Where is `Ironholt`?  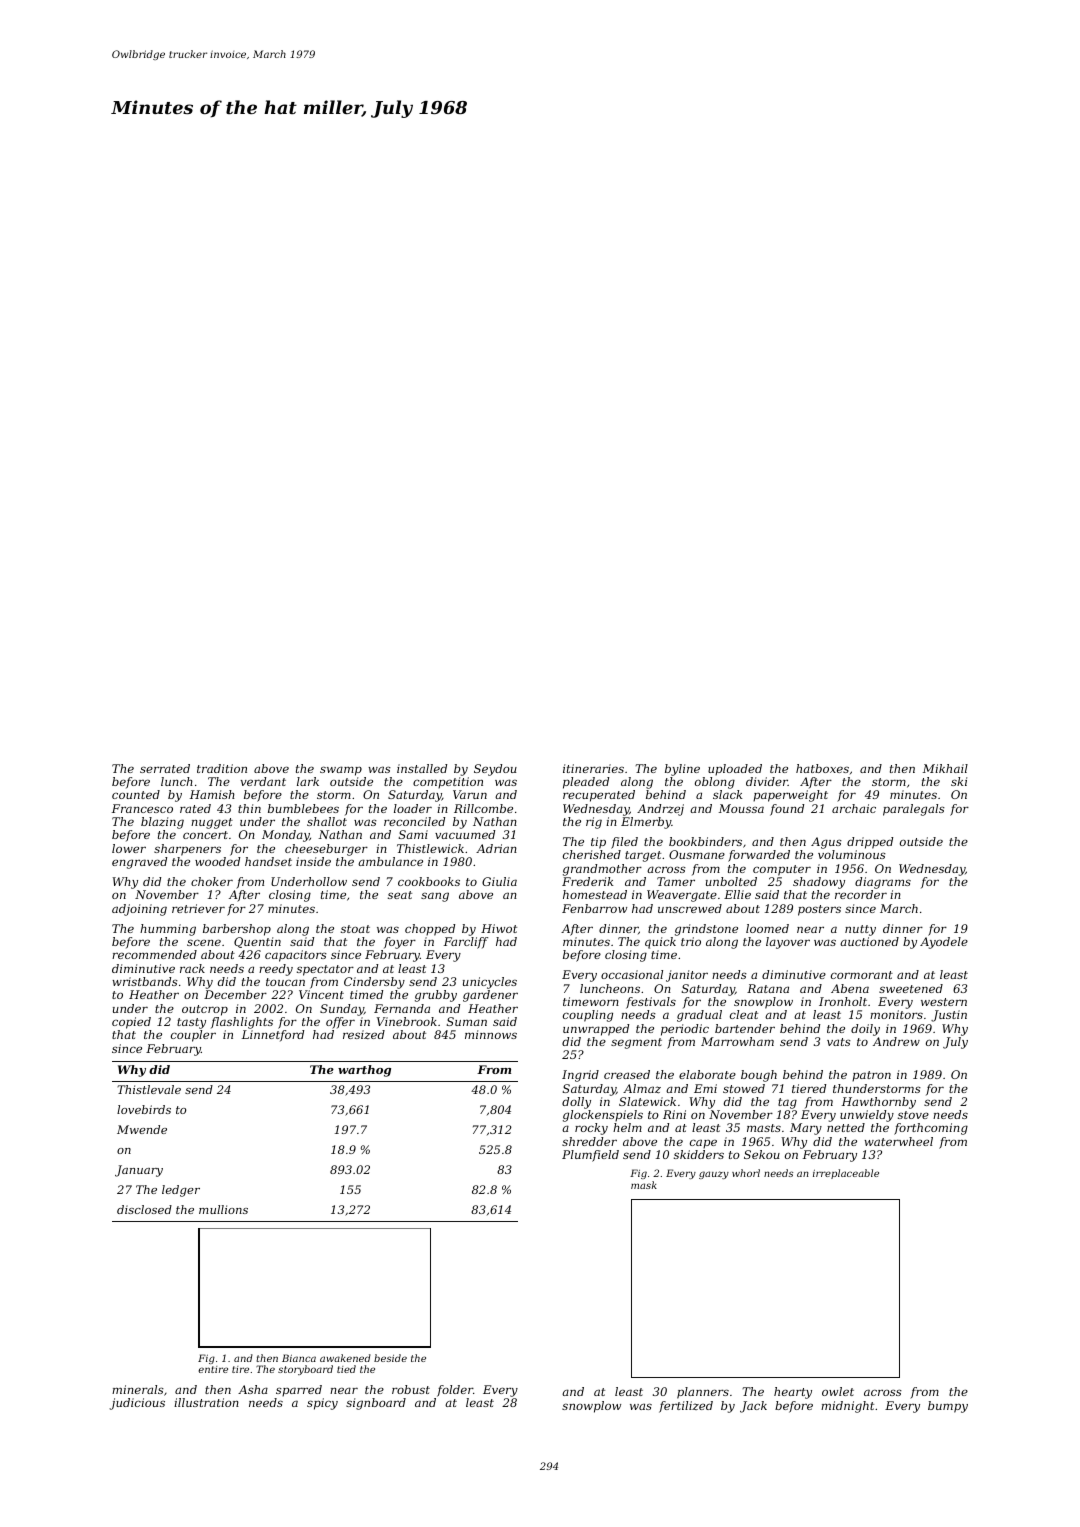 Ironholt is located at coordinates (843, 1001).
